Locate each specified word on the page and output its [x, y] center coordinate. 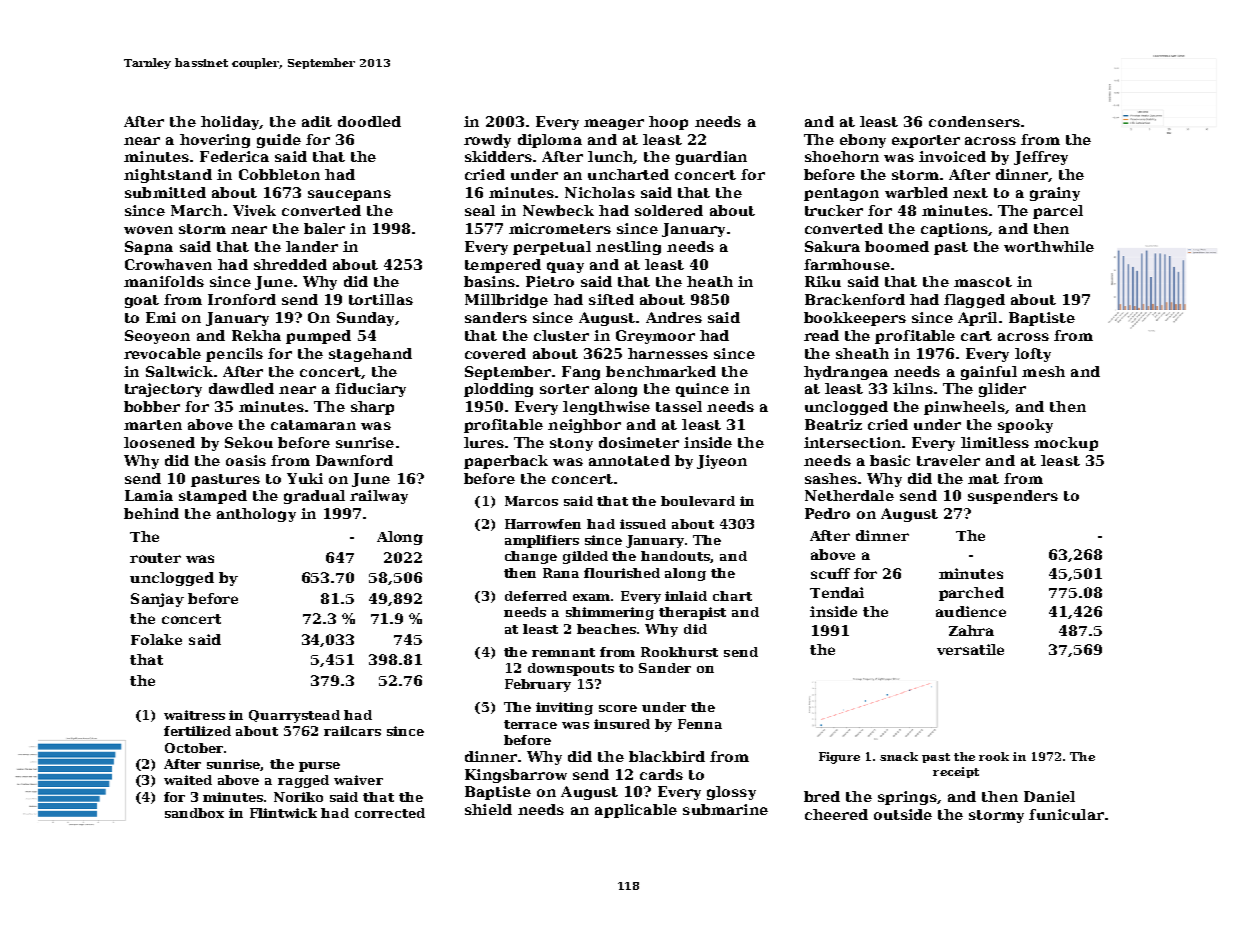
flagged [974, 301]
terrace [530, 724]
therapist [692, 613]
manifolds [164, 281]
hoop [668, 123]
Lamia [149, 495]
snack [899, 756]
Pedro [827, 513]
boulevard [698, 501]
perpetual [552, 248]
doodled [369, 121]
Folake [156, 639]
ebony [863, 141]
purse [319, 767]
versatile [970, 649]
